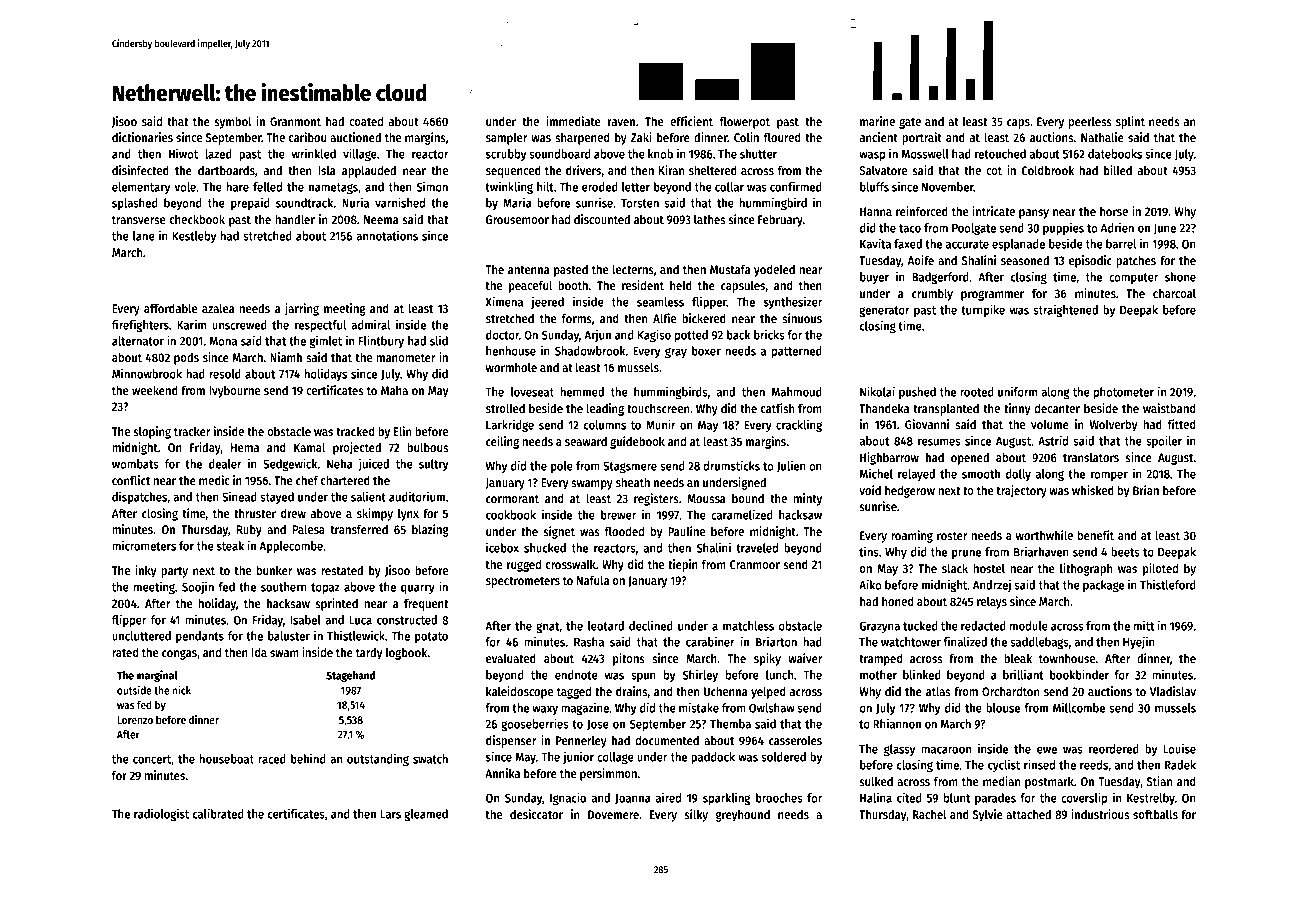 This screenshot has height=924, width=1308. What do you see at coordinates (506, 155) in the screenshot?
I see `scrubby` at bounding box center [506, 155].
